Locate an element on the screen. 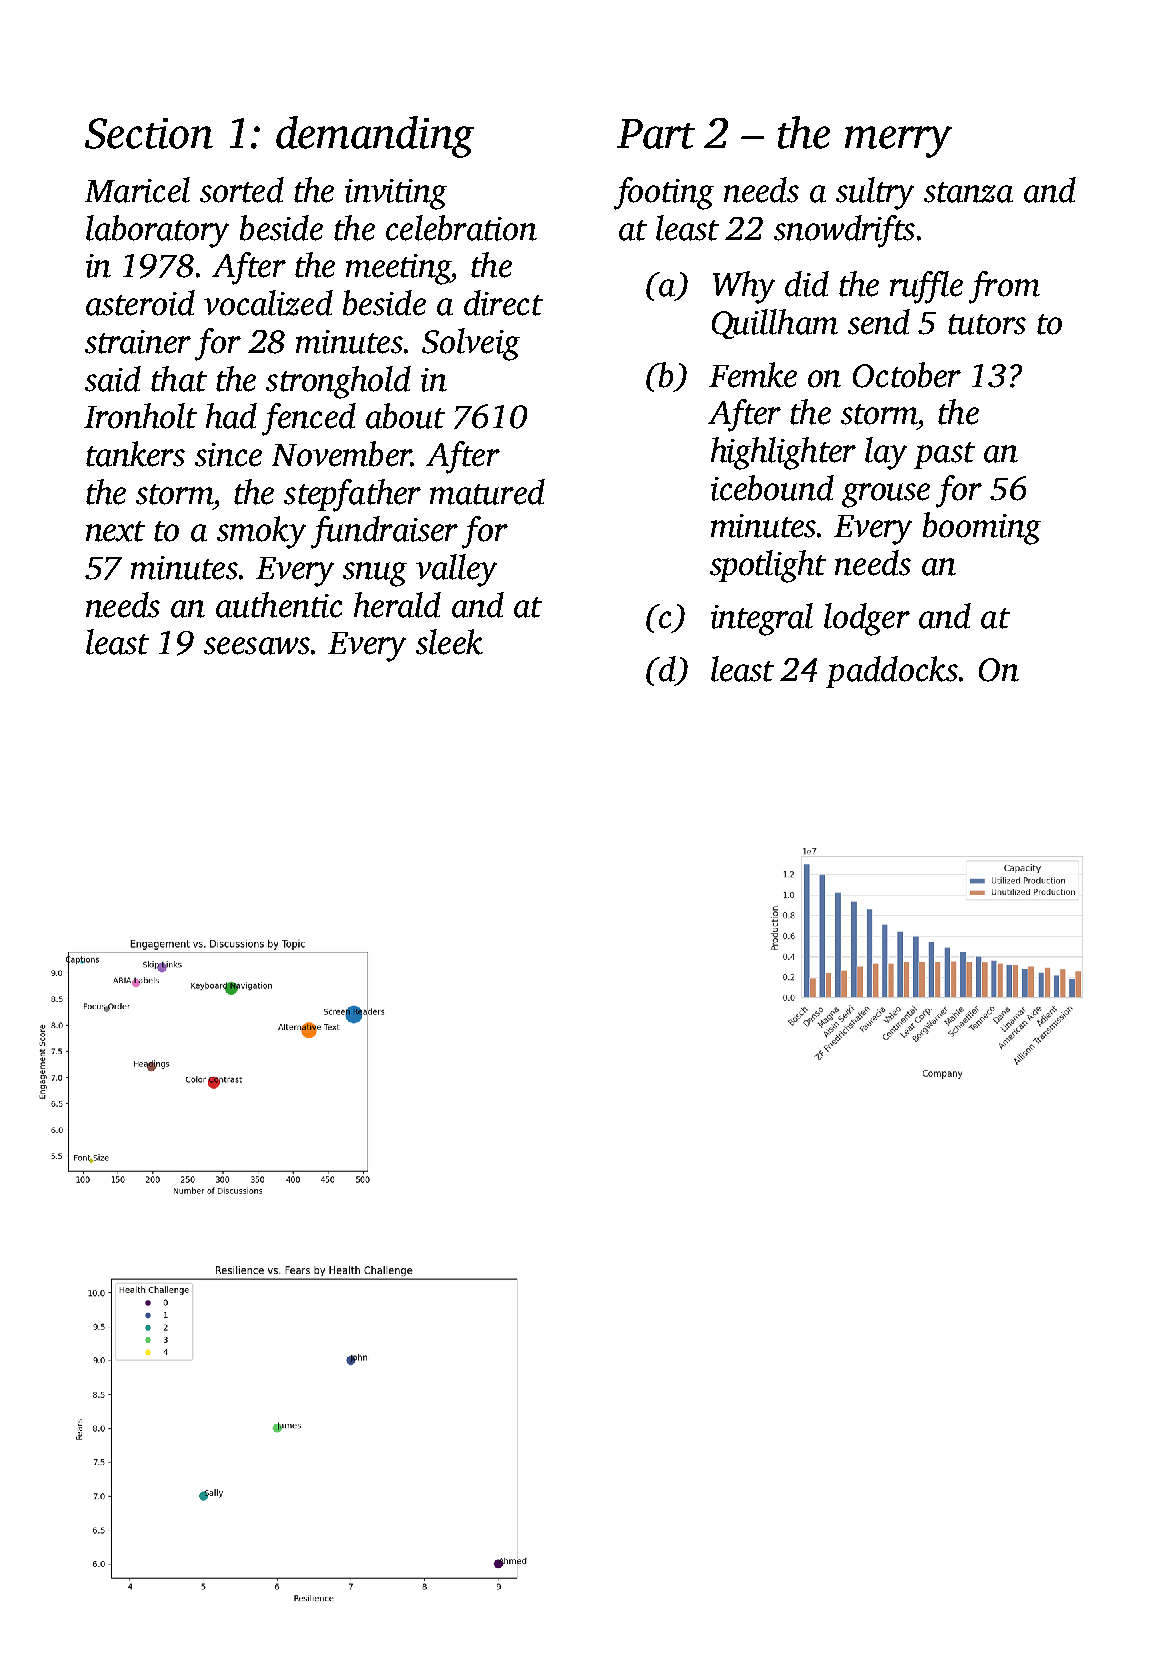 The width and height of the screenshot is (1165, 1654). from is located at coordinates (1004, 287).
